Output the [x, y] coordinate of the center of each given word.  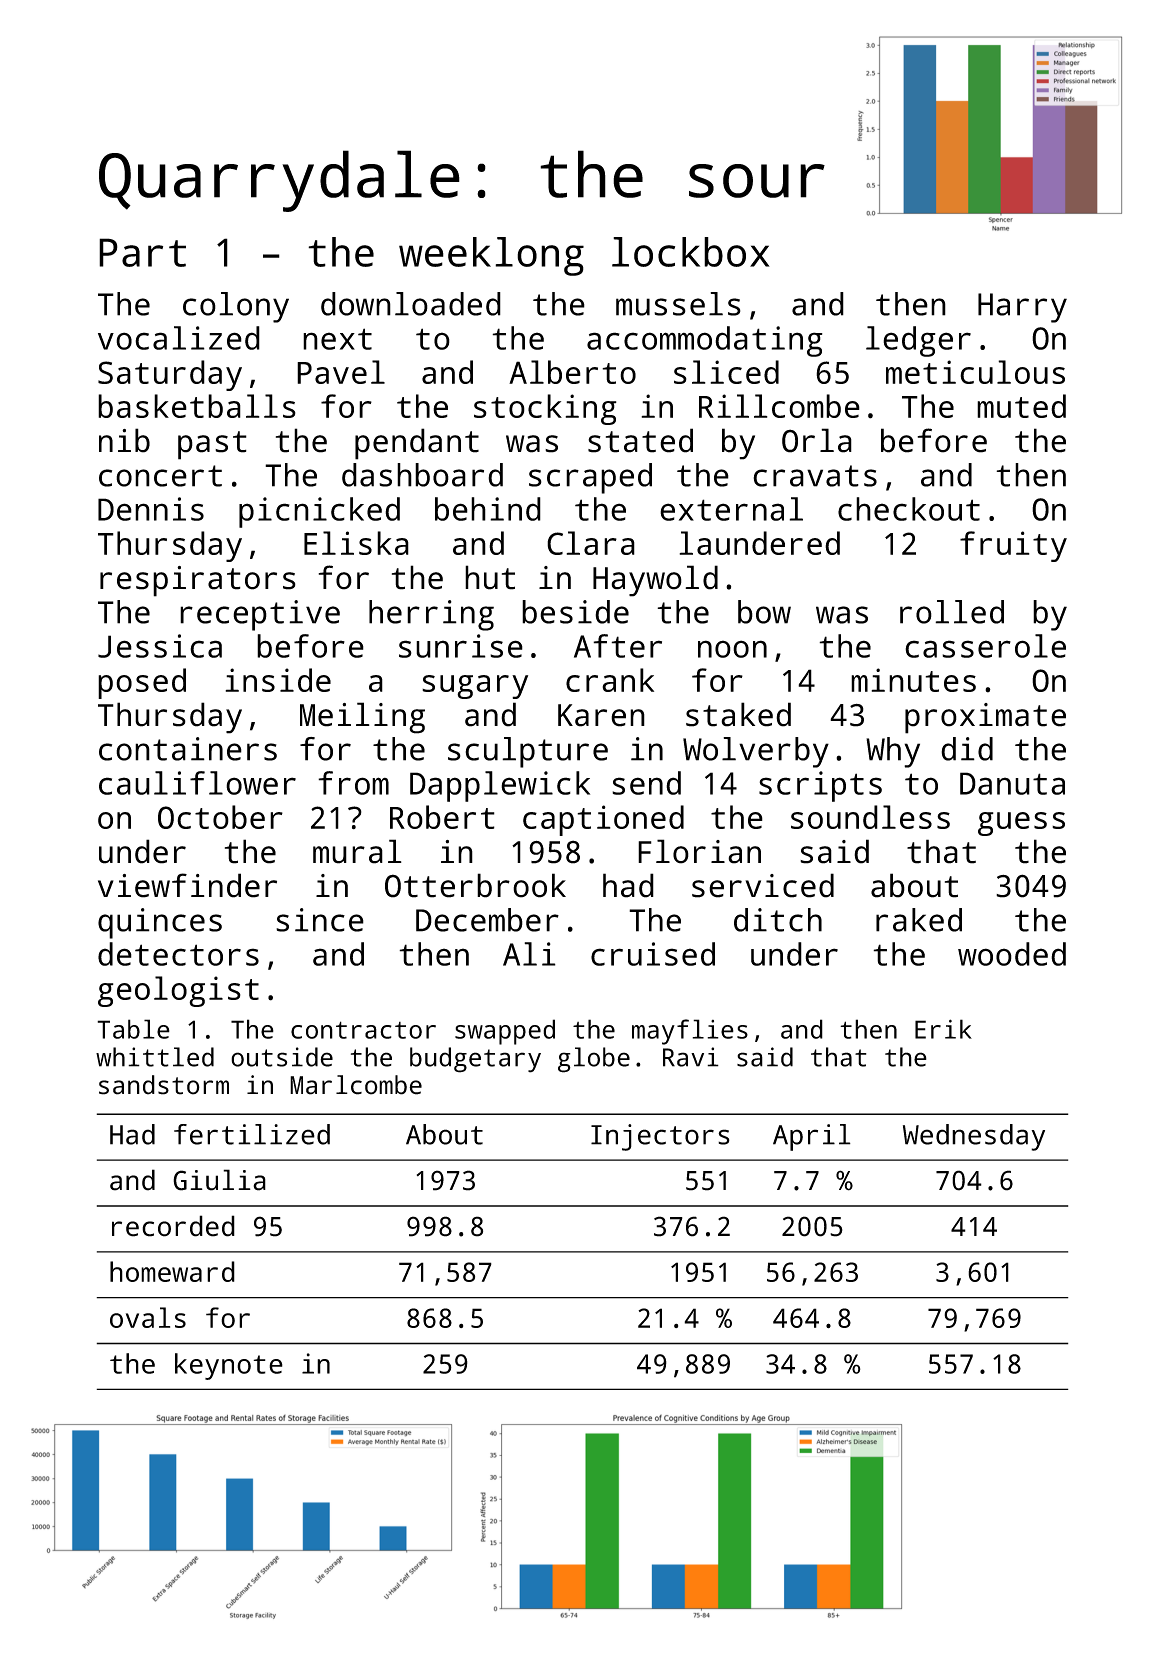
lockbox [691, 252]
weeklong [491, 256]
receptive [260, 615]
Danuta [1012, 783]
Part [142, 252]
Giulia [219, 1180]
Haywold [655, 581]
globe [594, 1060]
